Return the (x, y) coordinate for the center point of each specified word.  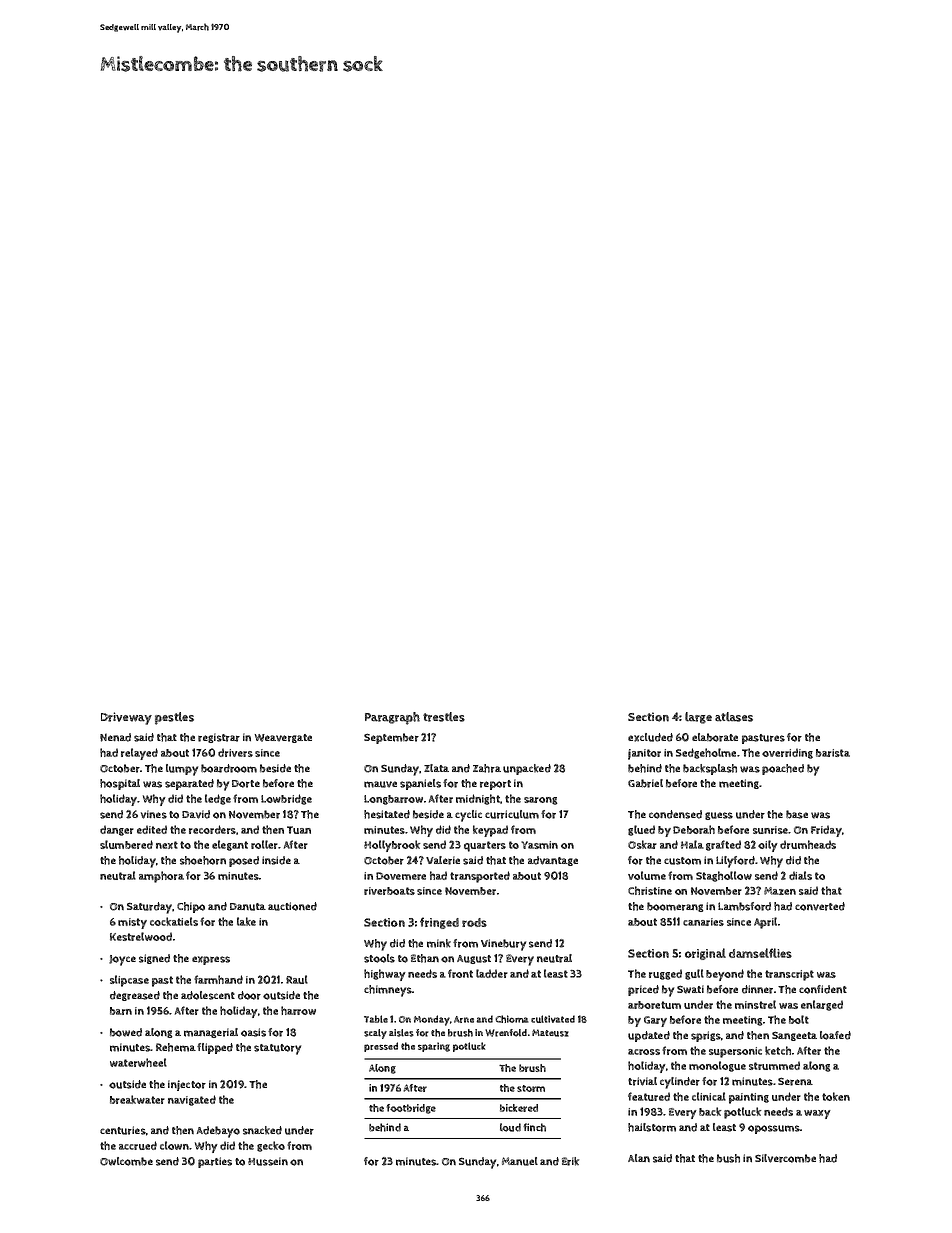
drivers (235, 752)
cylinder (680, 1083)
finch (534, 1127)
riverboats (389, 891)
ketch (778, 1050)
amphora (161, 877)
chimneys (388, 991)
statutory (277, 1049)
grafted (723, 845)
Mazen (780, 891)
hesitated (387, 814)
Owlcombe (126, 1161)
